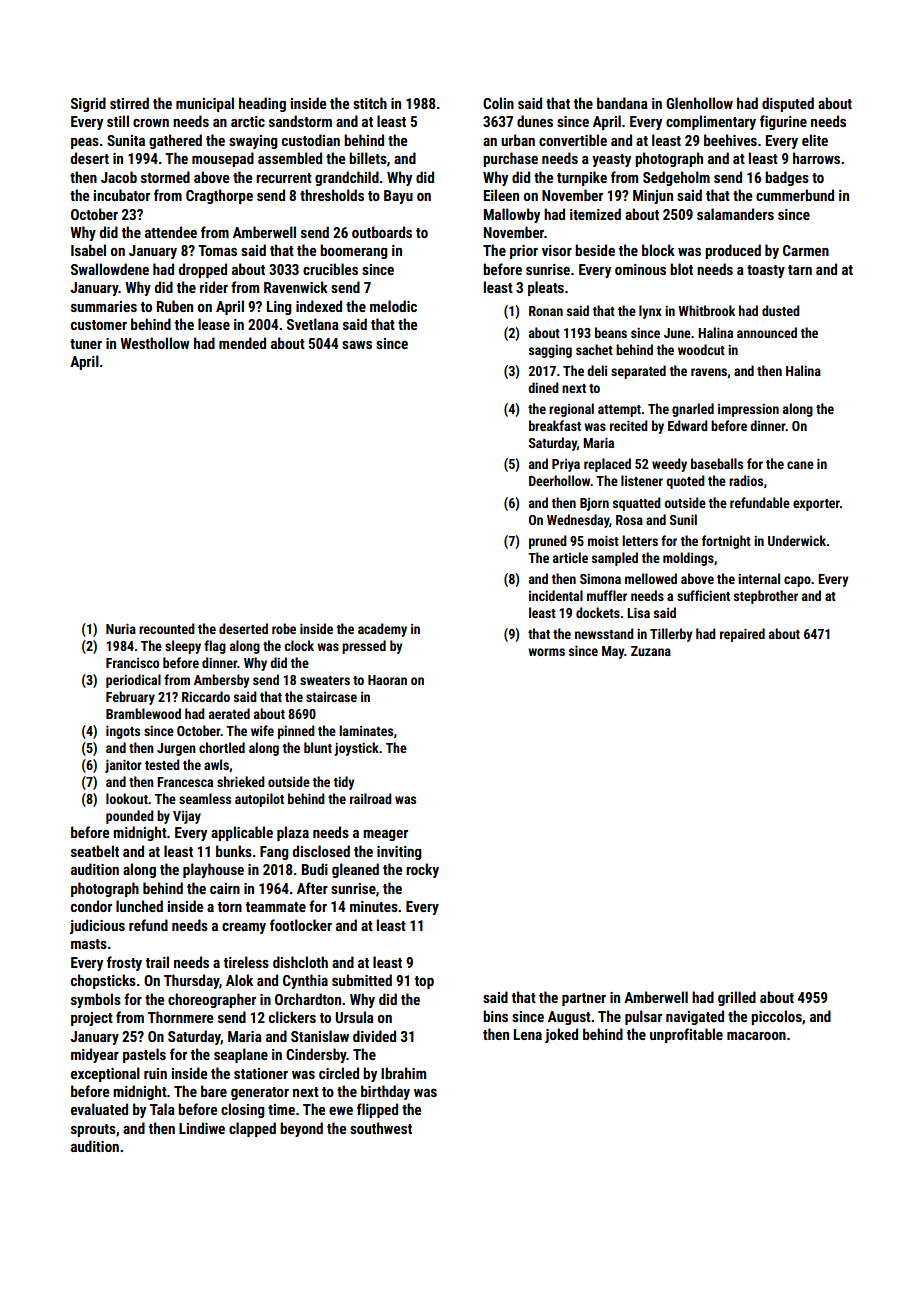 The width and height of the screenshot is (924, 1308). I want to click on Mallowby, so click(512, 215).
